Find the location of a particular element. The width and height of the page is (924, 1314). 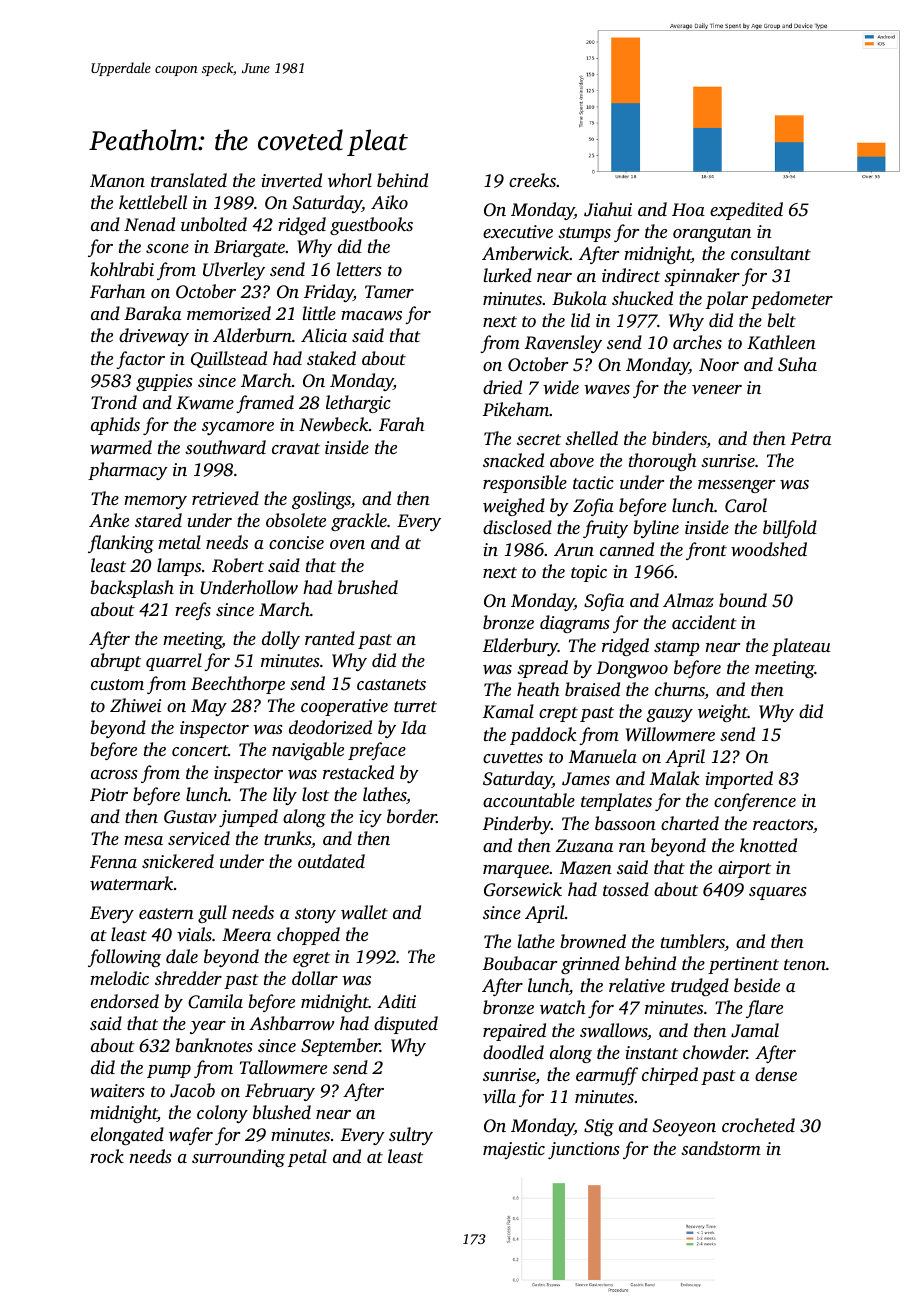

weighed is located at coordinates (514, 507).
